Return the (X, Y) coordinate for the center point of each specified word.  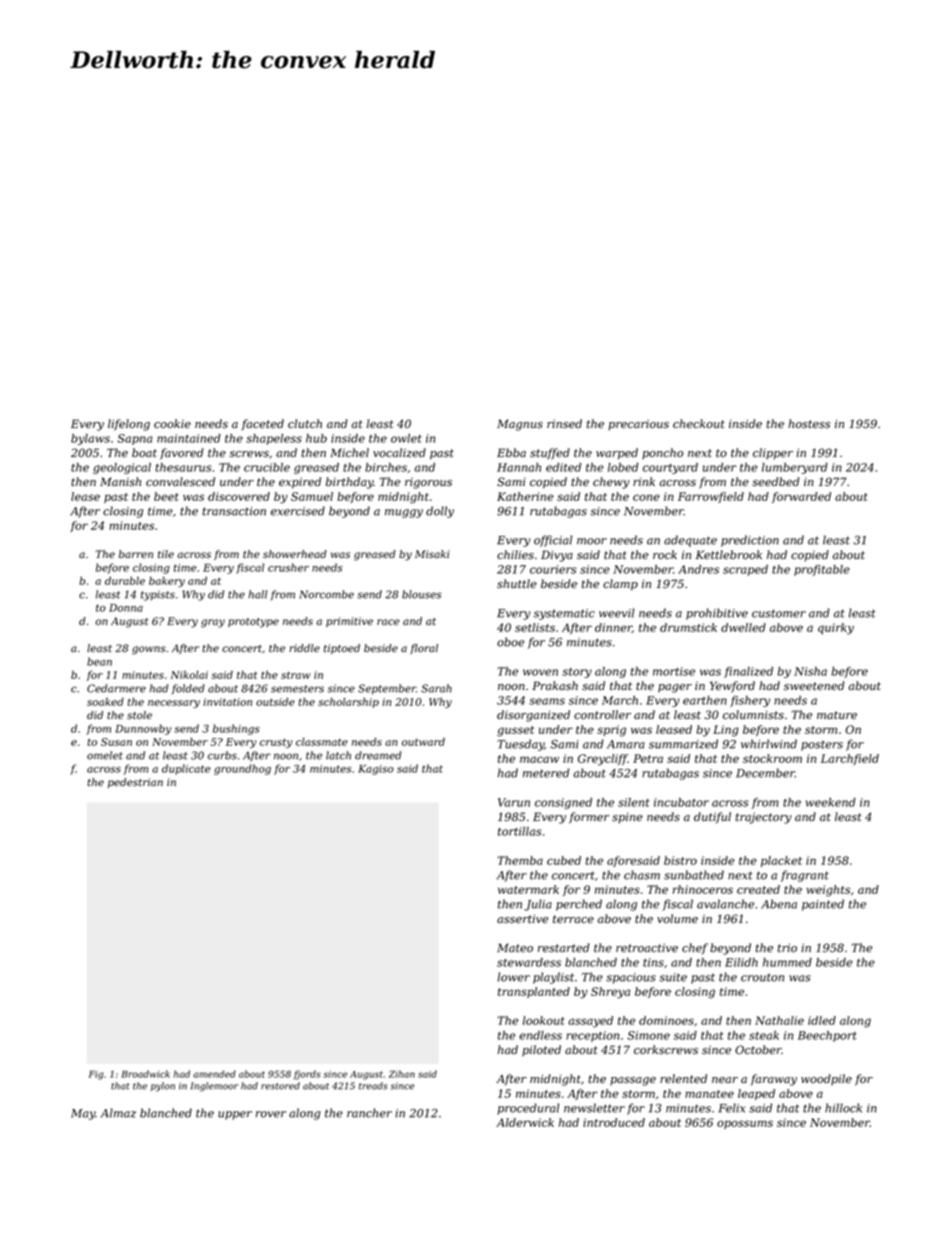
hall (257, 594)
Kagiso (375, 770)
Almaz (118, 1113)
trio (787, 948)
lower (513, 977)
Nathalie (779, 1020)
